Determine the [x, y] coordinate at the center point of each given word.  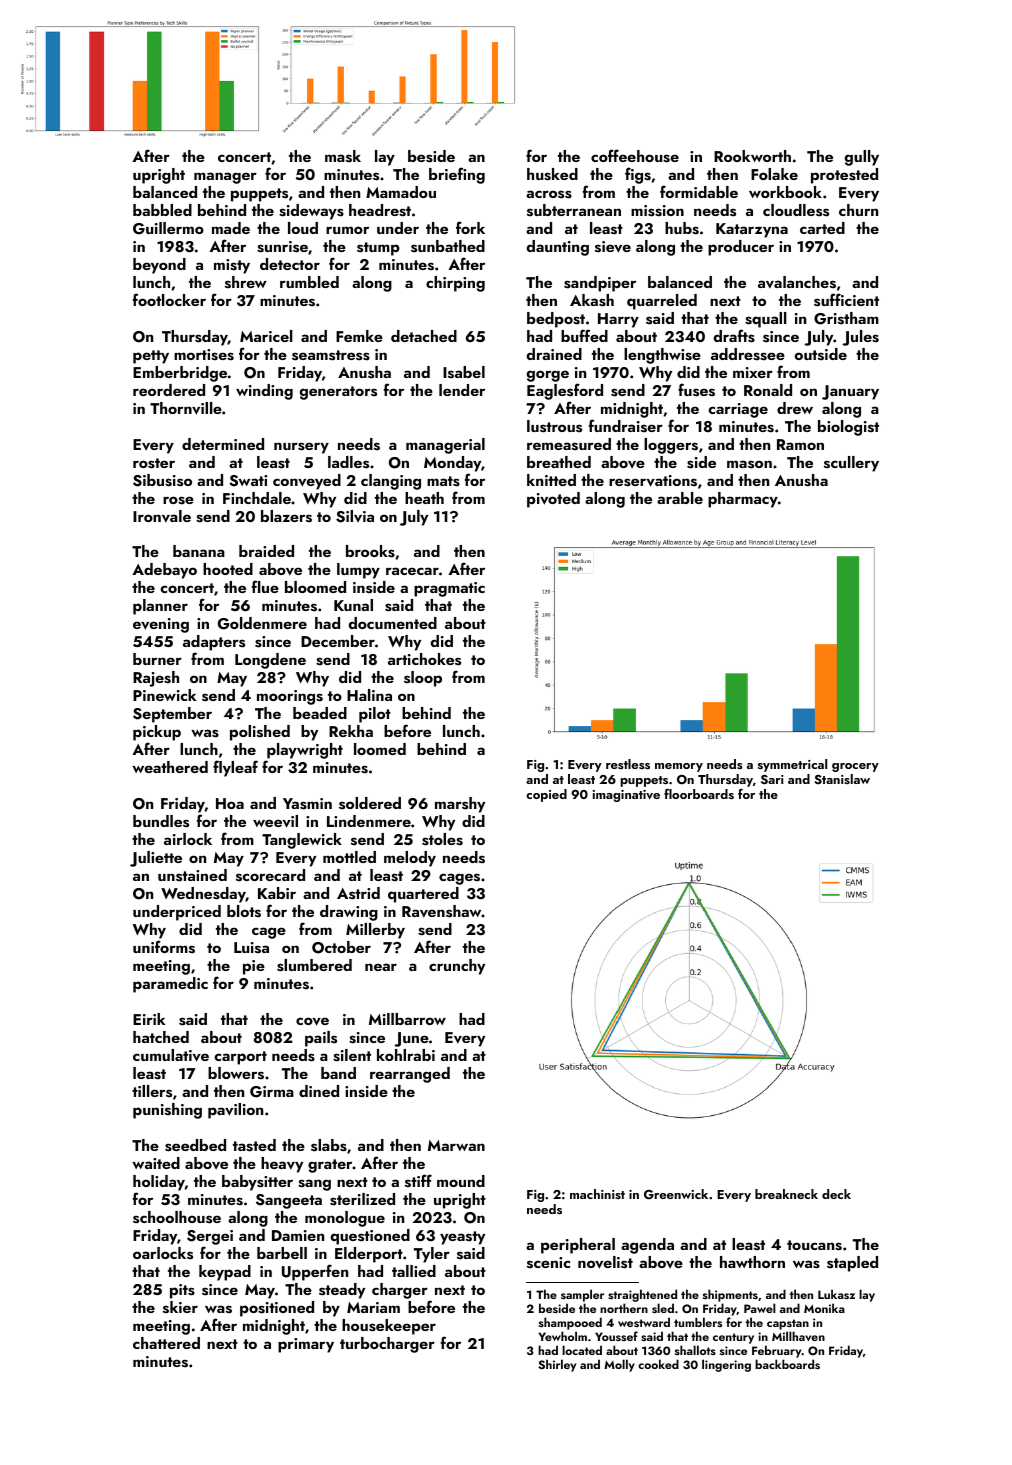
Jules [860, 338]
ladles [348, 462]
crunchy [457, 967]
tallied [414, 1271]
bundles [161, 821]
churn [858, 210]
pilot [375, 715]
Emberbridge [180, 374]
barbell [282, 1253]
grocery [855, 767]
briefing [457, 175]
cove [312, 1021]
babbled [162, 210]
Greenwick [676, 1194]
